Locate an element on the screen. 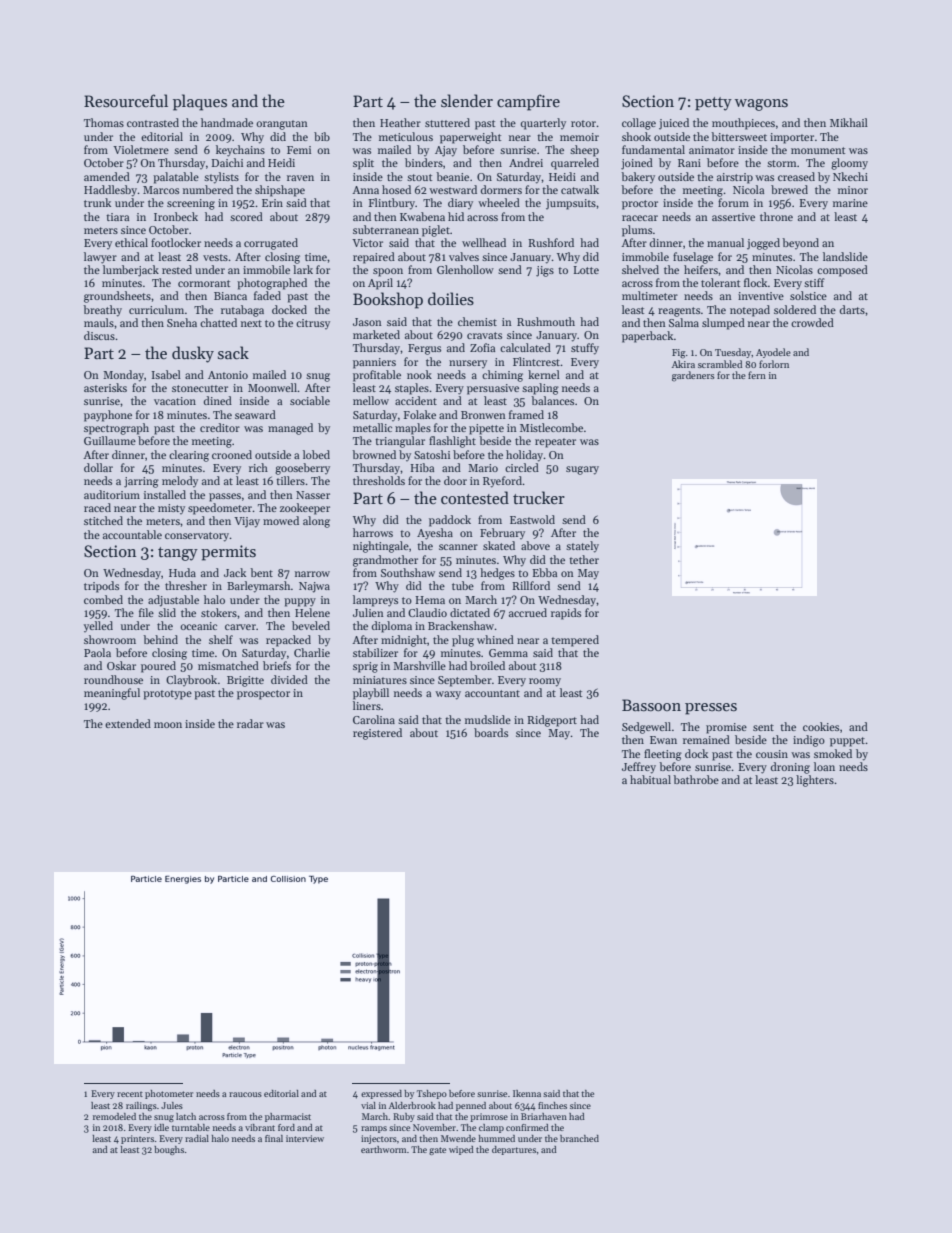 The width and height of the screenshot is (952, 1233). recent is located at coordinates (130, 1094).
